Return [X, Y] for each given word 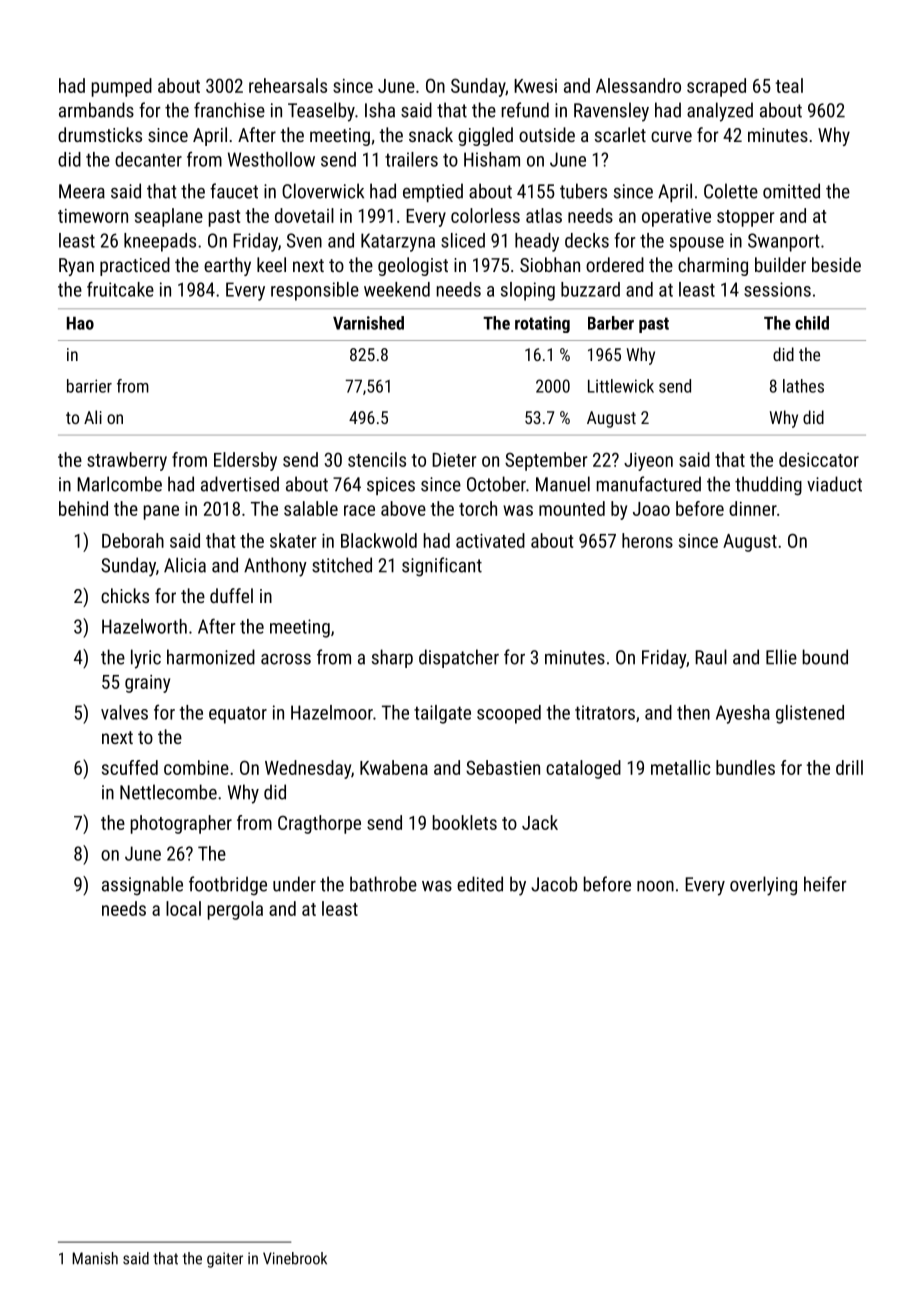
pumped [122, 87]
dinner [753, 508]
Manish [95, 1258]
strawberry [127, 461]
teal [789, 85]
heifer [825, 884]
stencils [377, 459]
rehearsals [288, 85]
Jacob [554, 884]
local [183, 908]
